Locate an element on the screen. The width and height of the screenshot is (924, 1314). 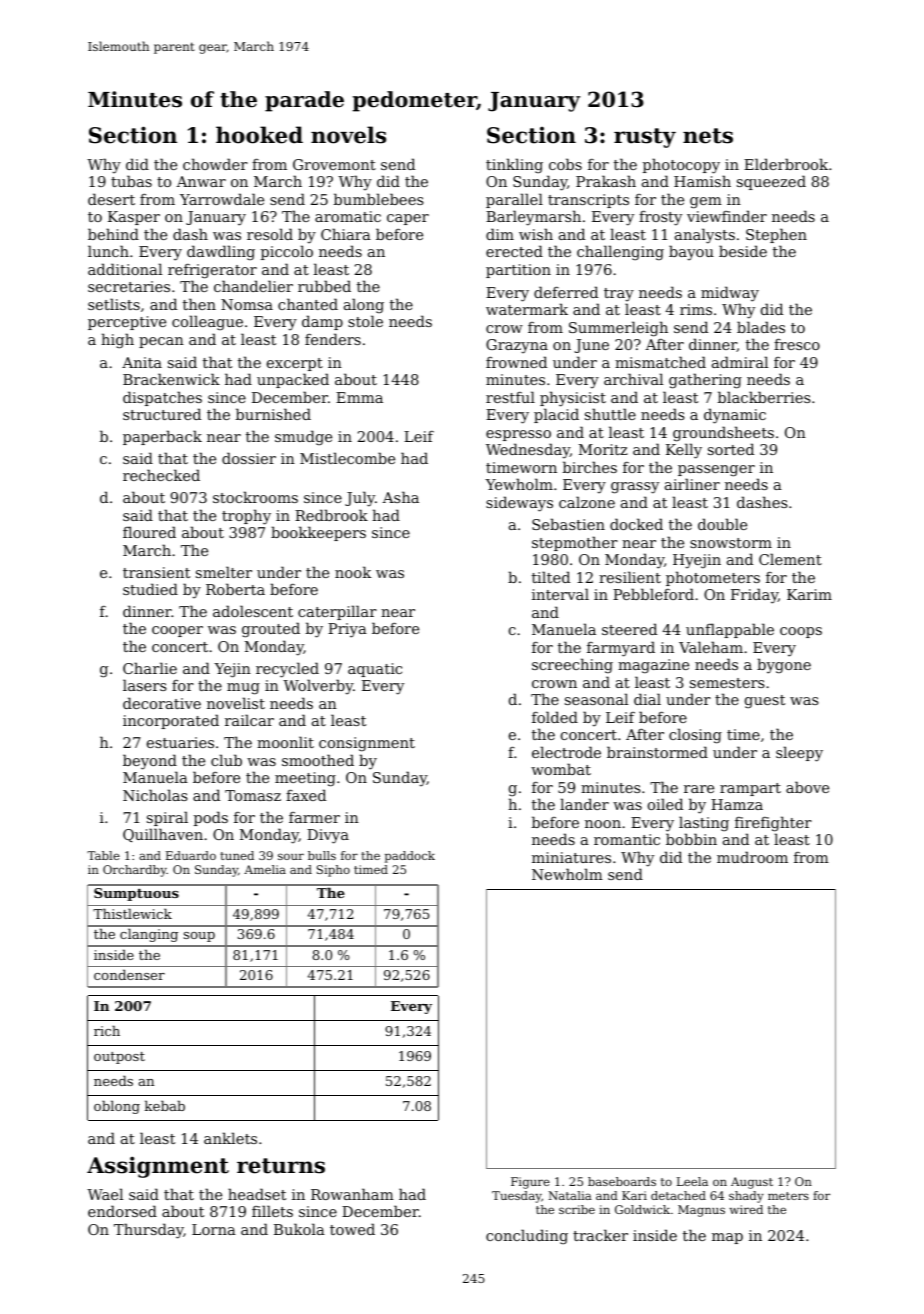
returns is located at coordinates (281, 1166).
